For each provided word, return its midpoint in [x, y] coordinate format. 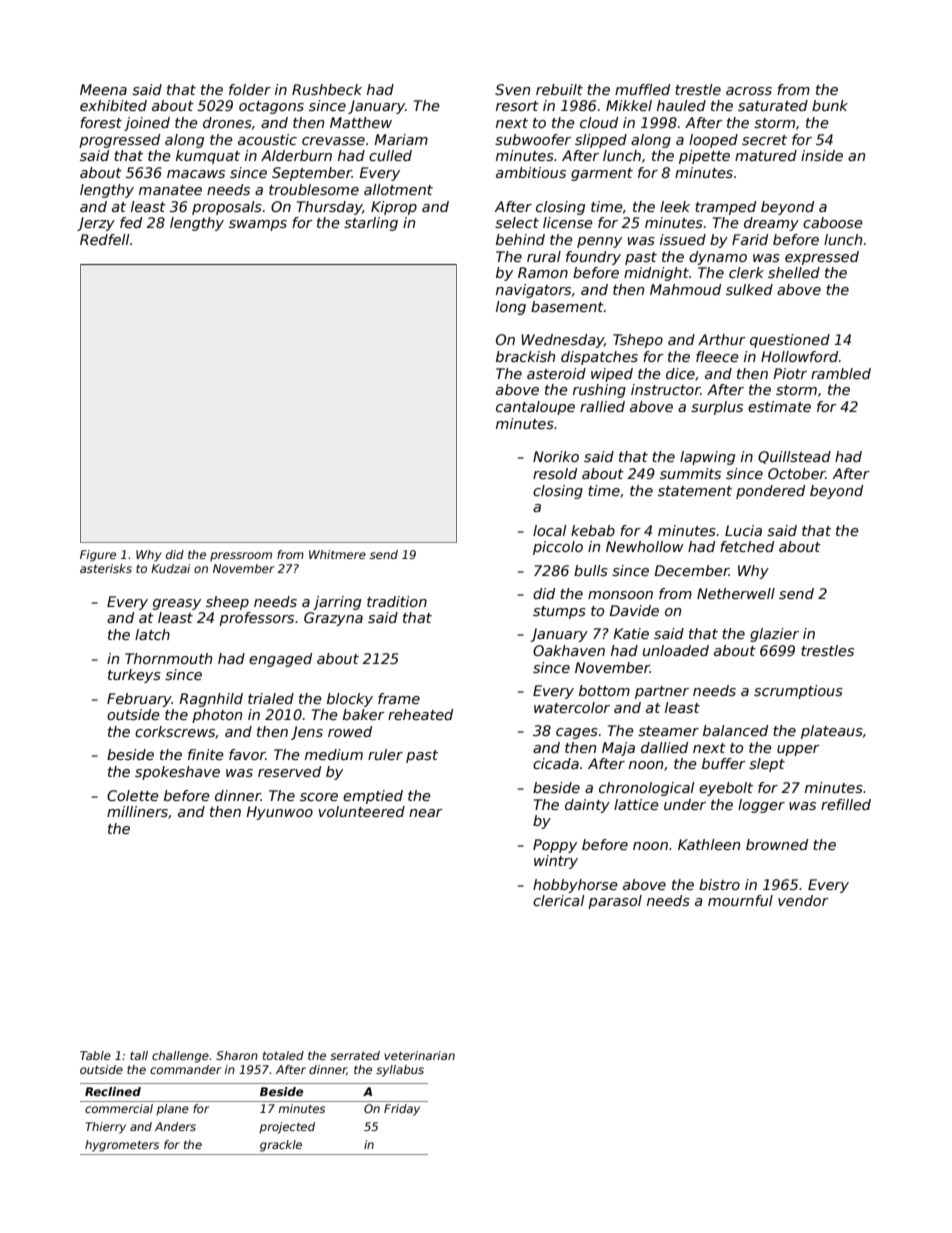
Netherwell [736, 593]
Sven [512, 89]
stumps [559, 612]
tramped [725, 208]
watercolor [572, 707]
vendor [803, 900]
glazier [774, 635]
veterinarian [419, 1055]
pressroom [241, 557]
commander [186, 1069]
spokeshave [177, 773]
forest [101, 122]
